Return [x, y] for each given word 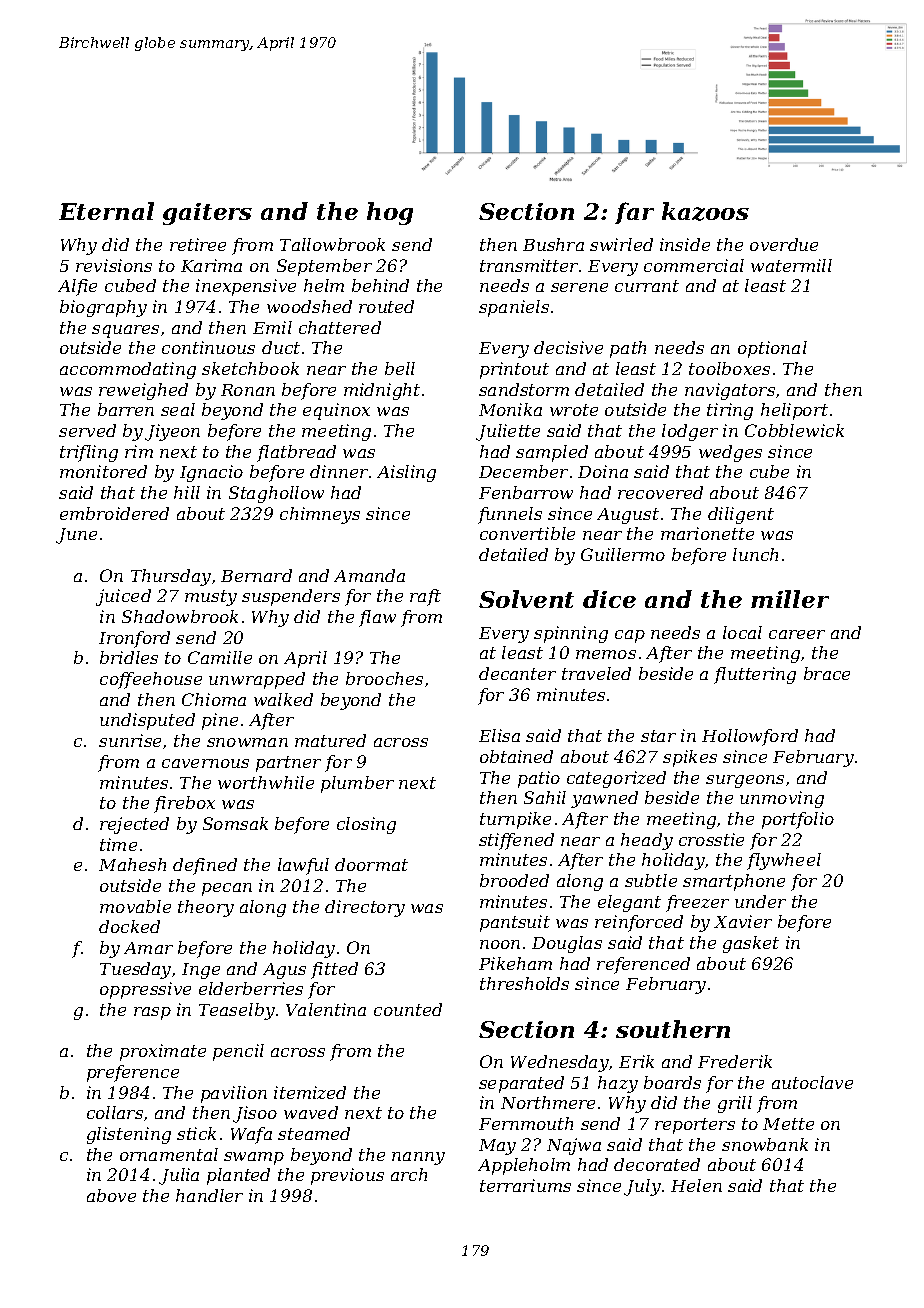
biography [103, 308]
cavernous [205, 763]
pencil [238, 1052]
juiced [123, 597]
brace [827, 673]
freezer [697, 903]
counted [408, 1009]
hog [390, 213]
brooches [384, 678]
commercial [694, 265]
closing [366, 825]
